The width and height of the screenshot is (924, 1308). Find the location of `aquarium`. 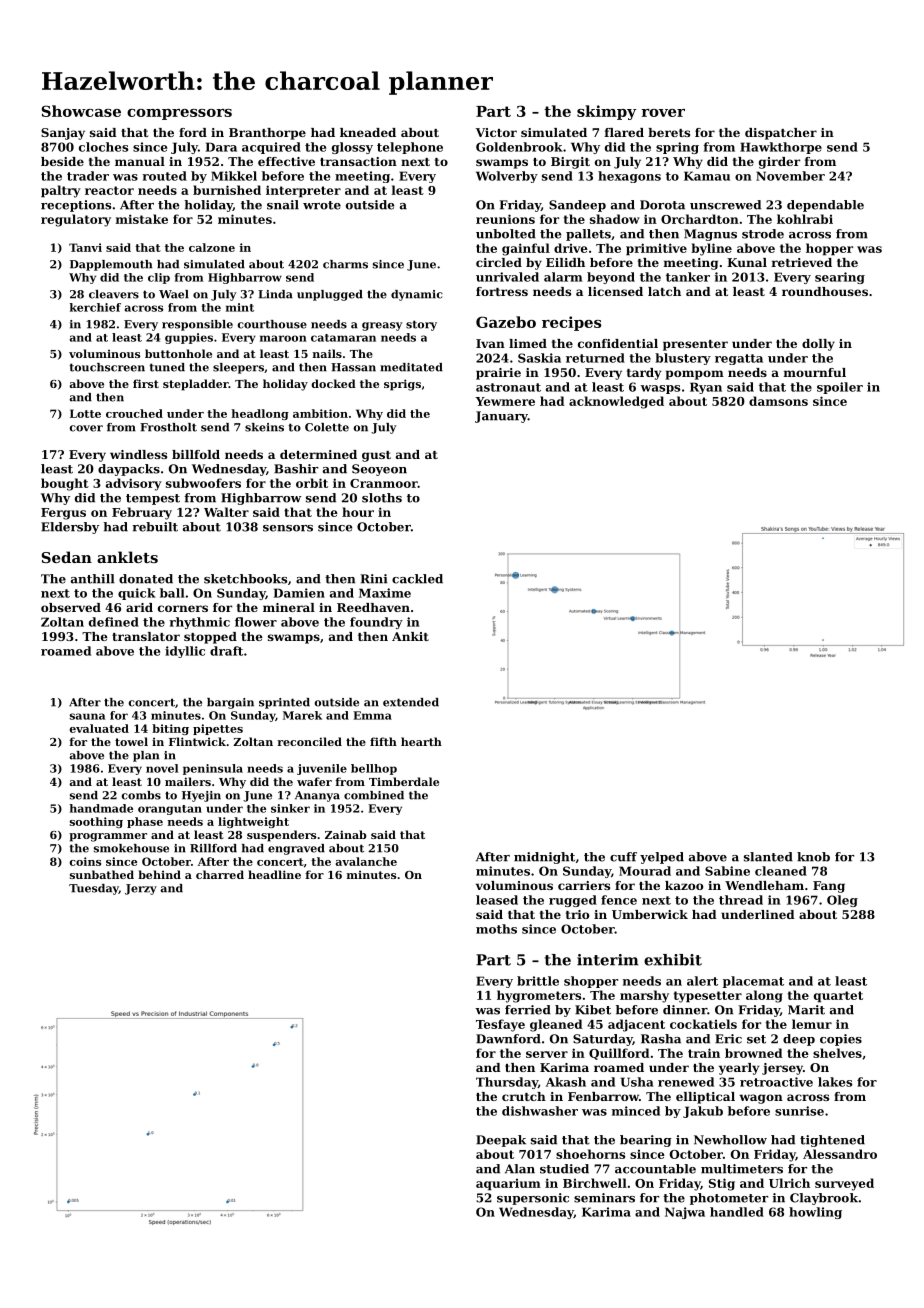

aquarium is located at coordinates (508, 1185).
